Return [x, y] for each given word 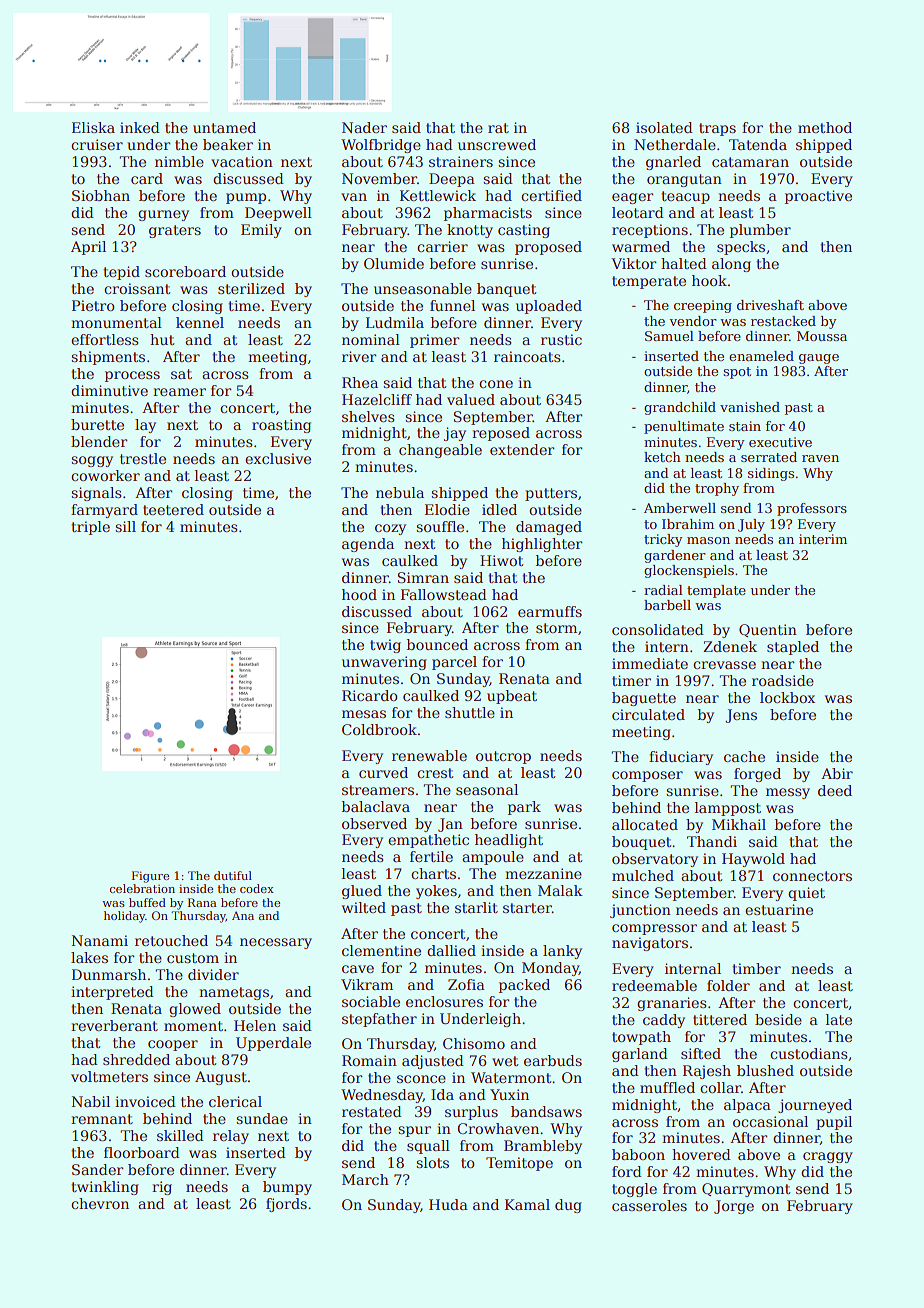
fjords [286, 1205]
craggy [828, 1157]
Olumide [394, 263]
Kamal [527, 1204]
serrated [769, 457]
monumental [116, 322]
